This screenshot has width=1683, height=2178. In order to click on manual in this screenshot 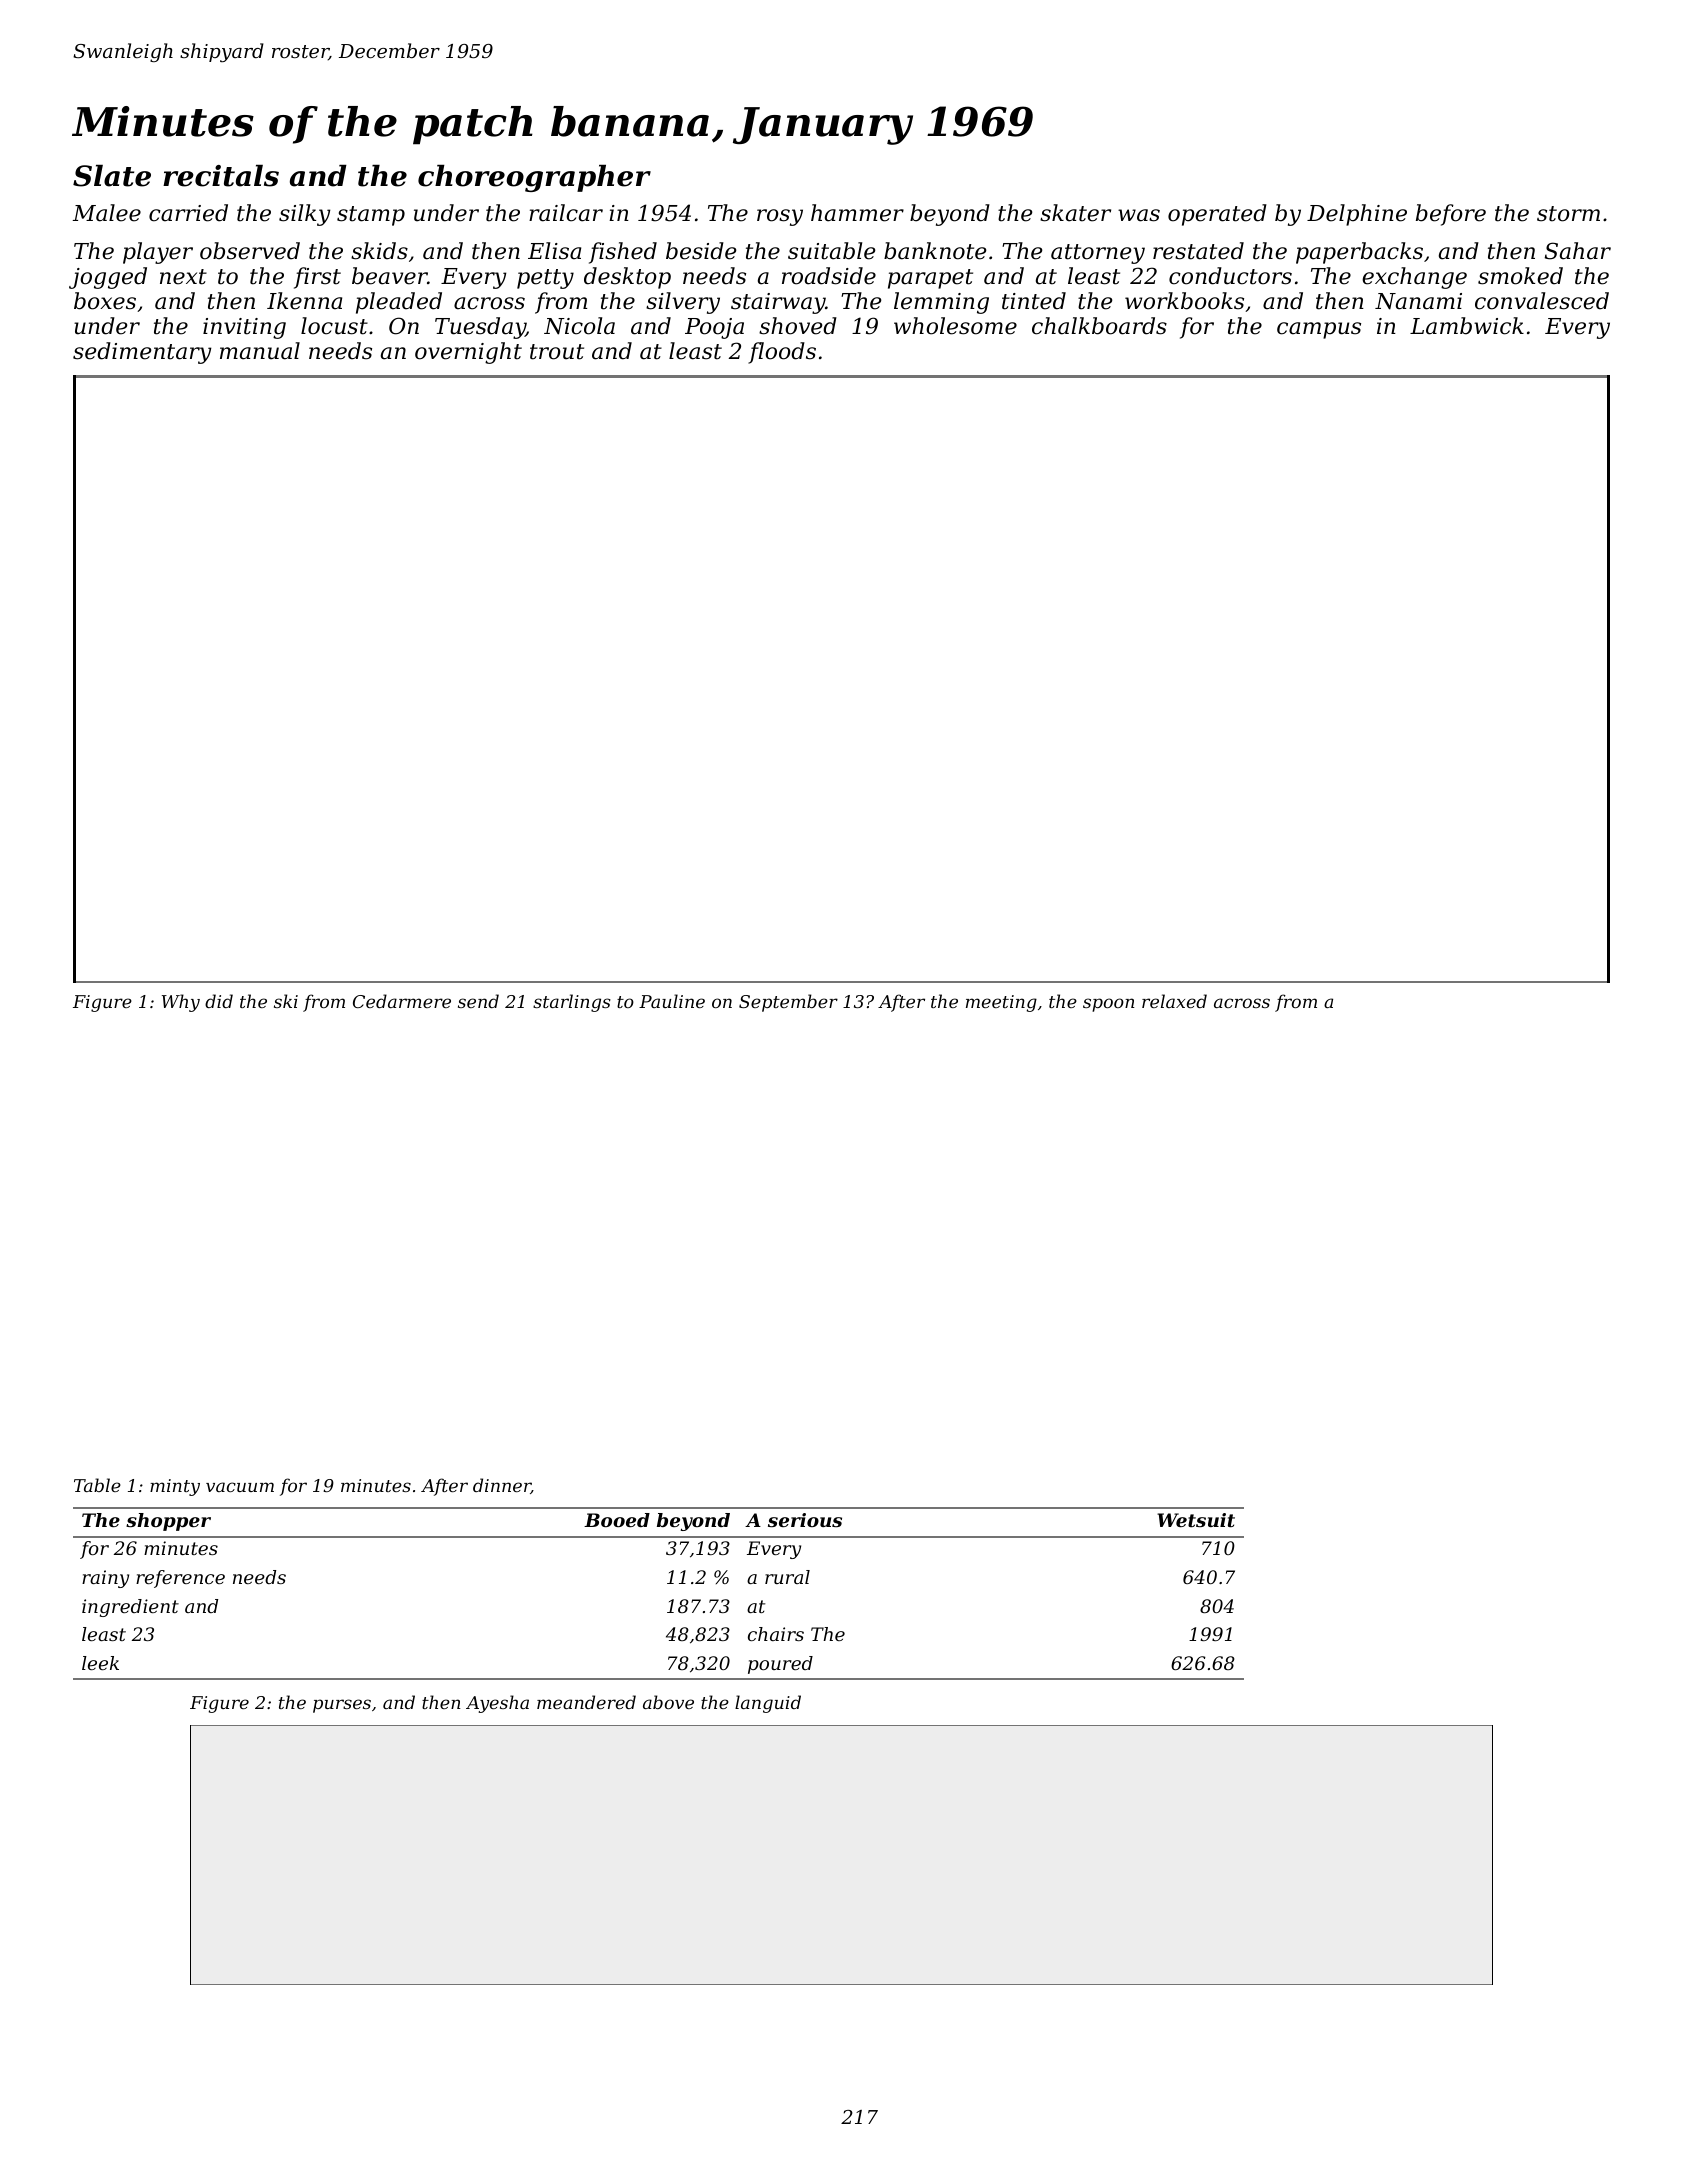, I will do `click(260, 351)`.
